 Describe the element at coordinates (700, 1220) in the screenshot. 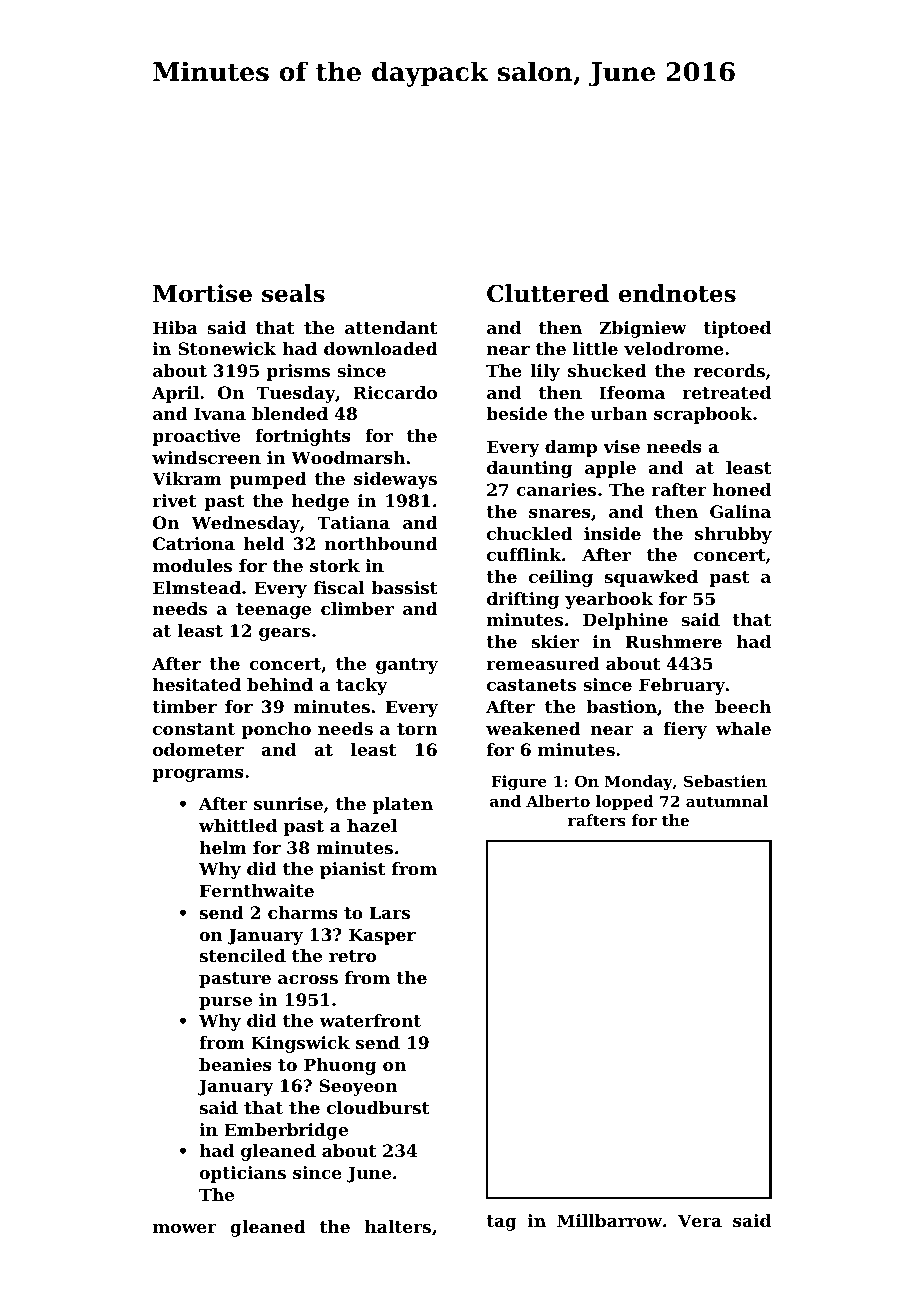

I see `Vera` at that location.
